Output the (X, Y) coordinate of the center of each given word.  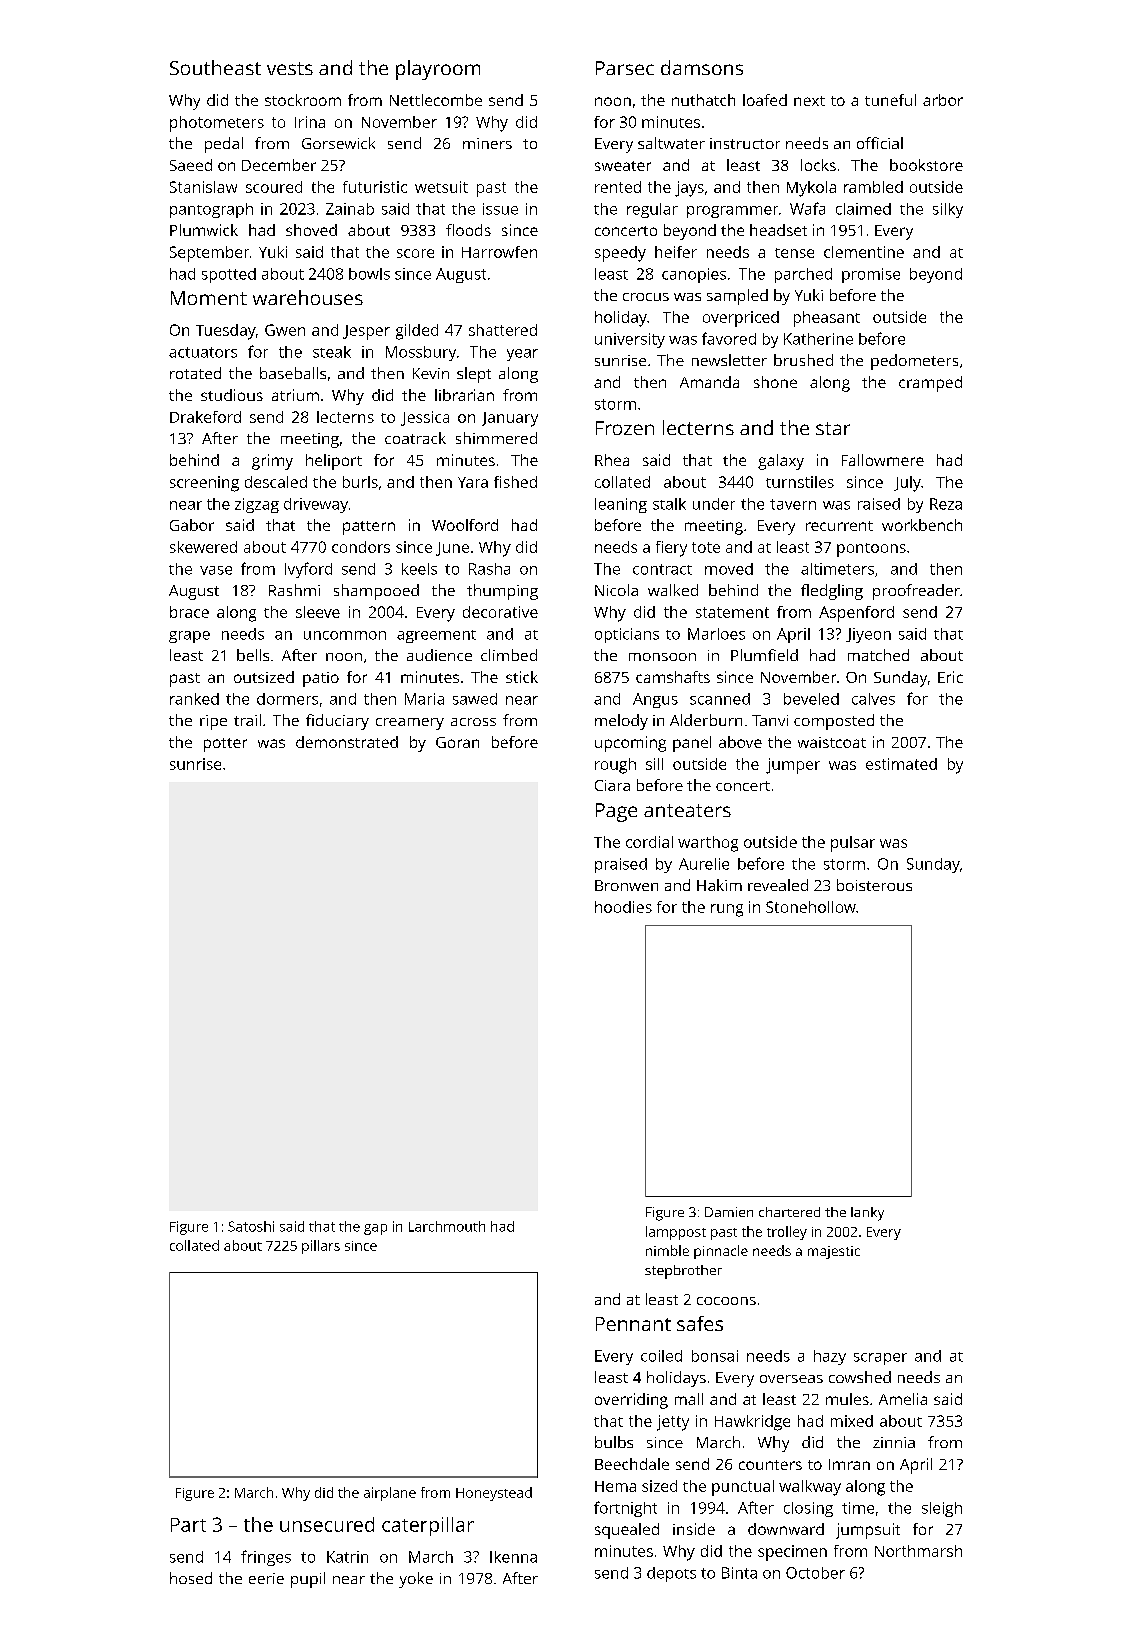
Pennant (633, 1324)
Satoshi (251, 1226)
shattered (503, 330)
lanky (867, 1214)
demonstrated (347, 742)
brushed (803, 360)
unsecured (327, 1524)
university (630, 340)
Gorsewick (338, 143)
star (833, 428)
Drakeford (205, 417)
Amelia (903, 1399)
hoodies (623, 907)
